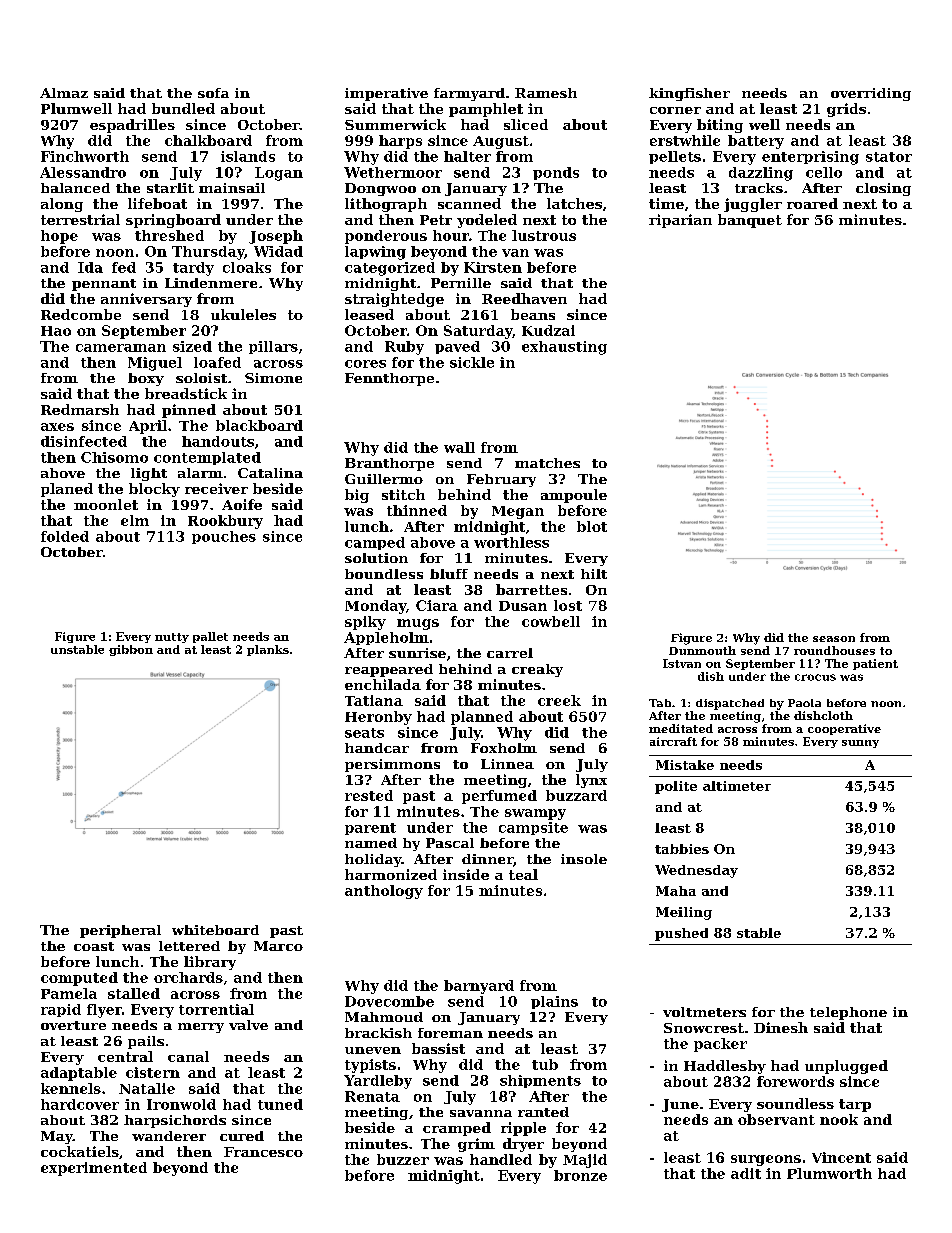 This screenshot has height=1233, width=952. What do you see at coordinates (248, 1025) in the screenshot?
I see `valve` at bounding box center [248, 1025].
